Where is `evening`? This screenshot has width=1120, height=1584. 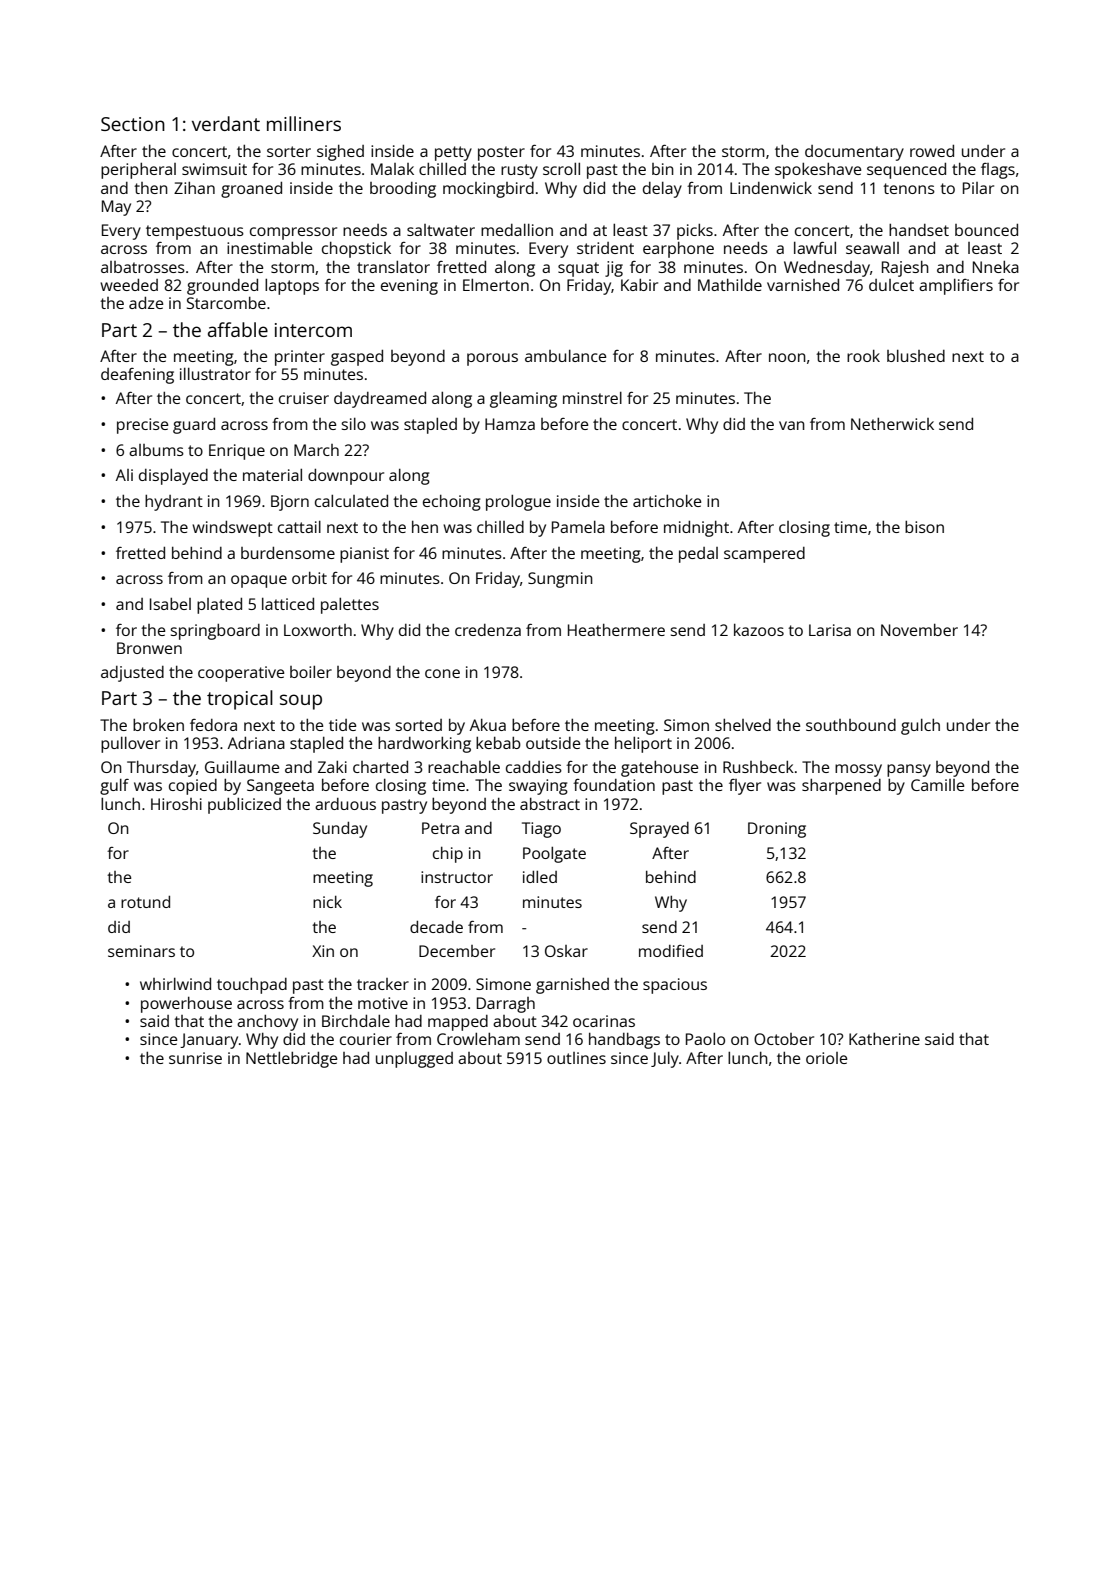
evening is located at coordinates (409, 287).
